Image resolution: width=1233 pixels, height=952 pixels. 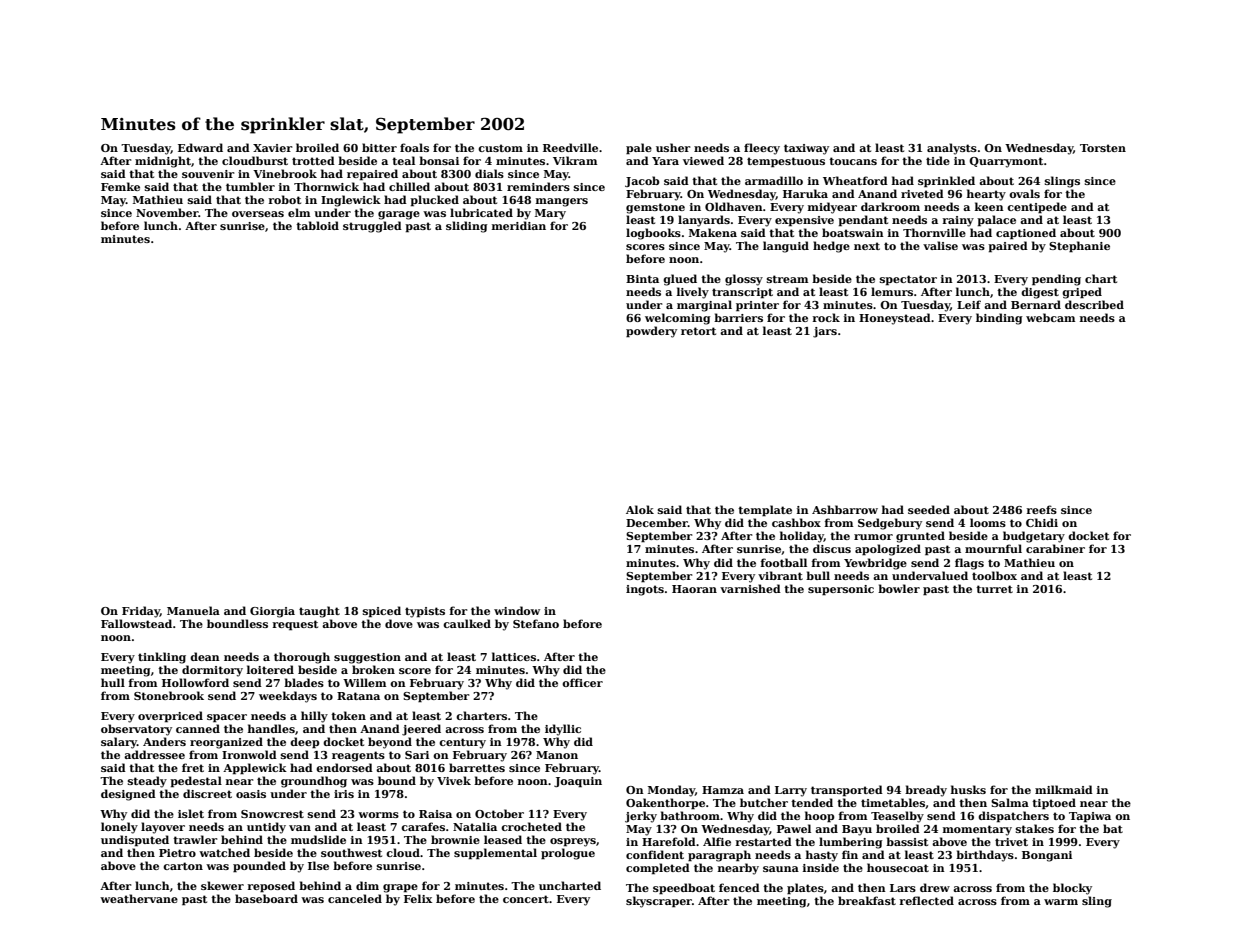 What do you see at coordinates (1103, 148) in the image?
I see `Torsten` at bounding box center [1103, 148].
